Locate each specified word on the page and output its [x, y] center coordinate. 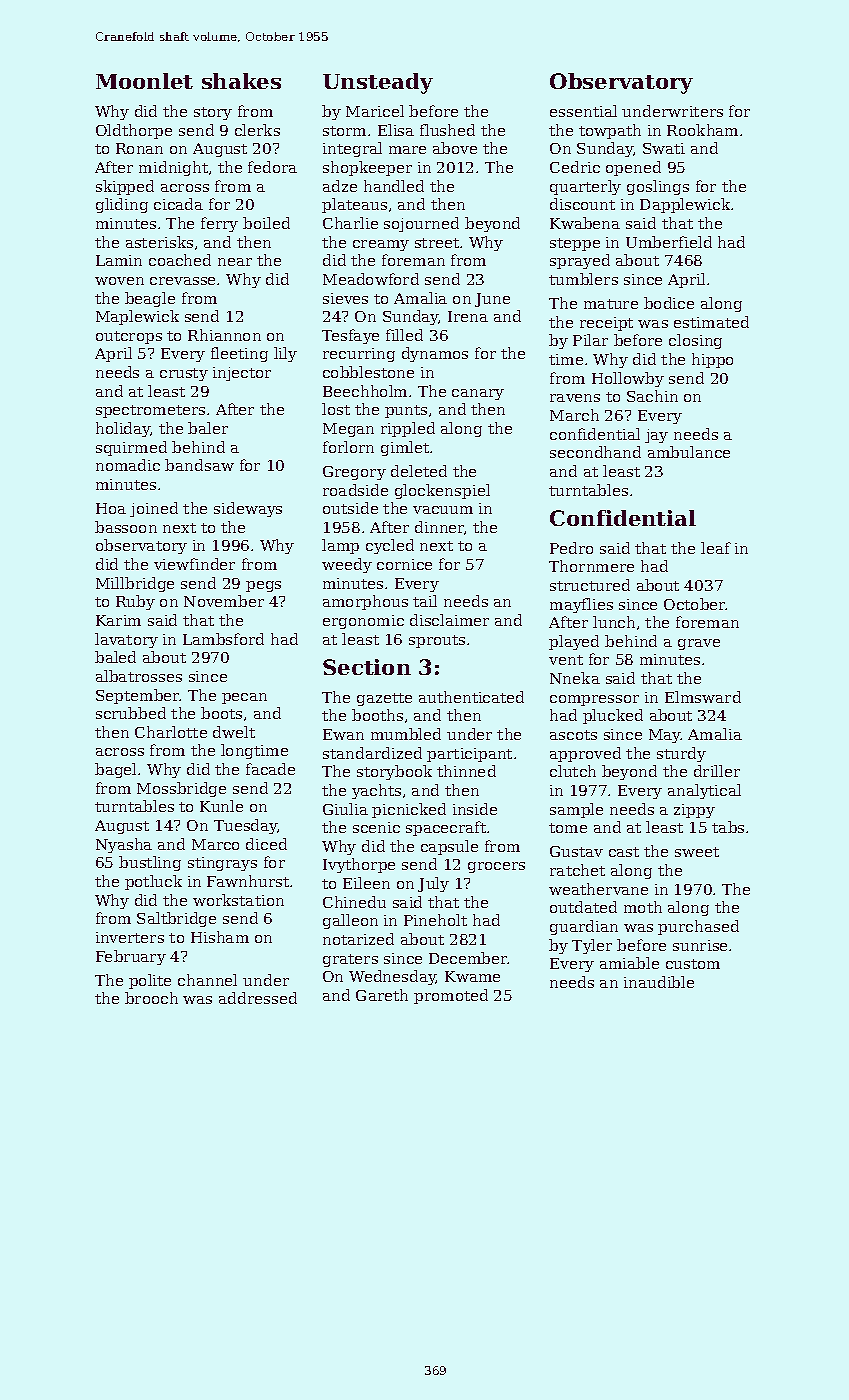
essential [583, 111]
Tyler [592, 946]
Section [367, 667]
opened [633, 168]
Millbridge [135, 584]
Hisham [220, 937]
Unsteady [378, 83]
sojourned [421, 224]
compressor [594, 700]
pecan [244, 698]
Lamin [119, 260]
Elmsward [703, 697]
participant [469, 755]
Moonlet [144, 81]
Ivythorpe [359, 865]
